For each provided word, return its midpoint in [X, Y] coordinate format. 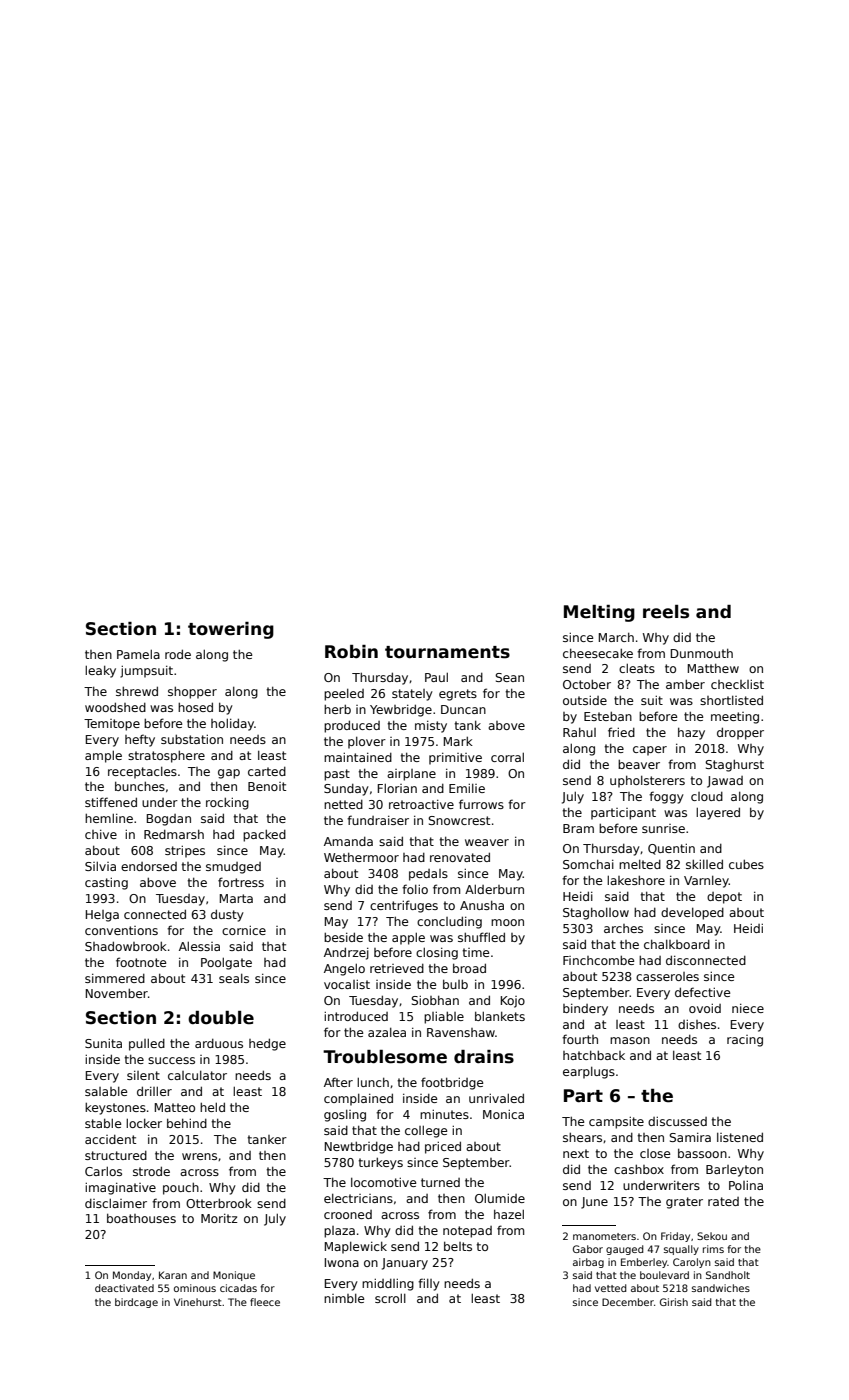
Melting [599, 613]
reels [666, 612]
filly [429, 1284]
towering [231, 630]
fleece [265, 1302]
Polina [746, 1185]
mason [630, 1040]
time [475, 952]
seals [234, 978]
